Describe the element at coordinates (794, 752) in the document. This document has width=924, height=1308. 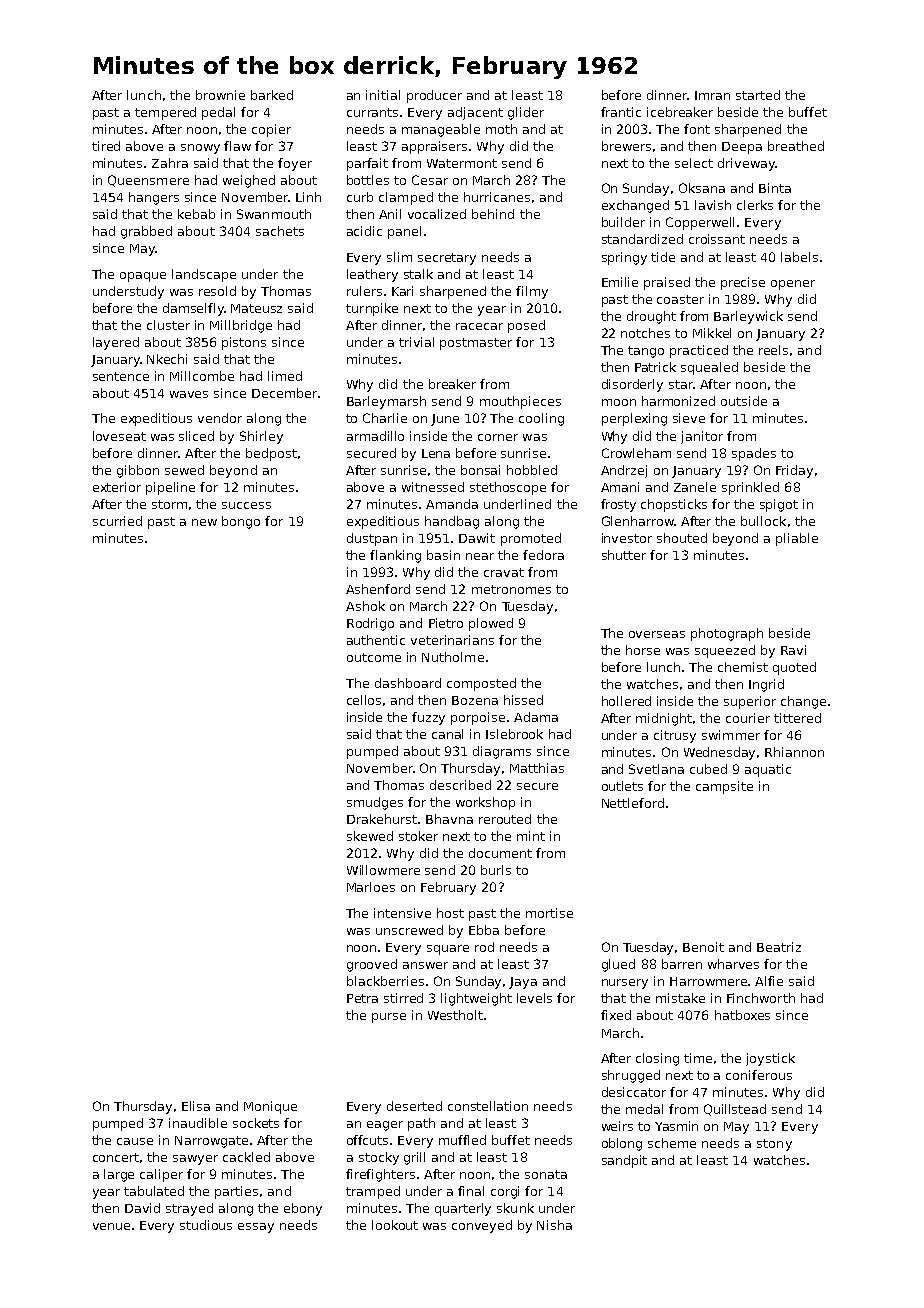
I see `Rhiannon` at that location.
